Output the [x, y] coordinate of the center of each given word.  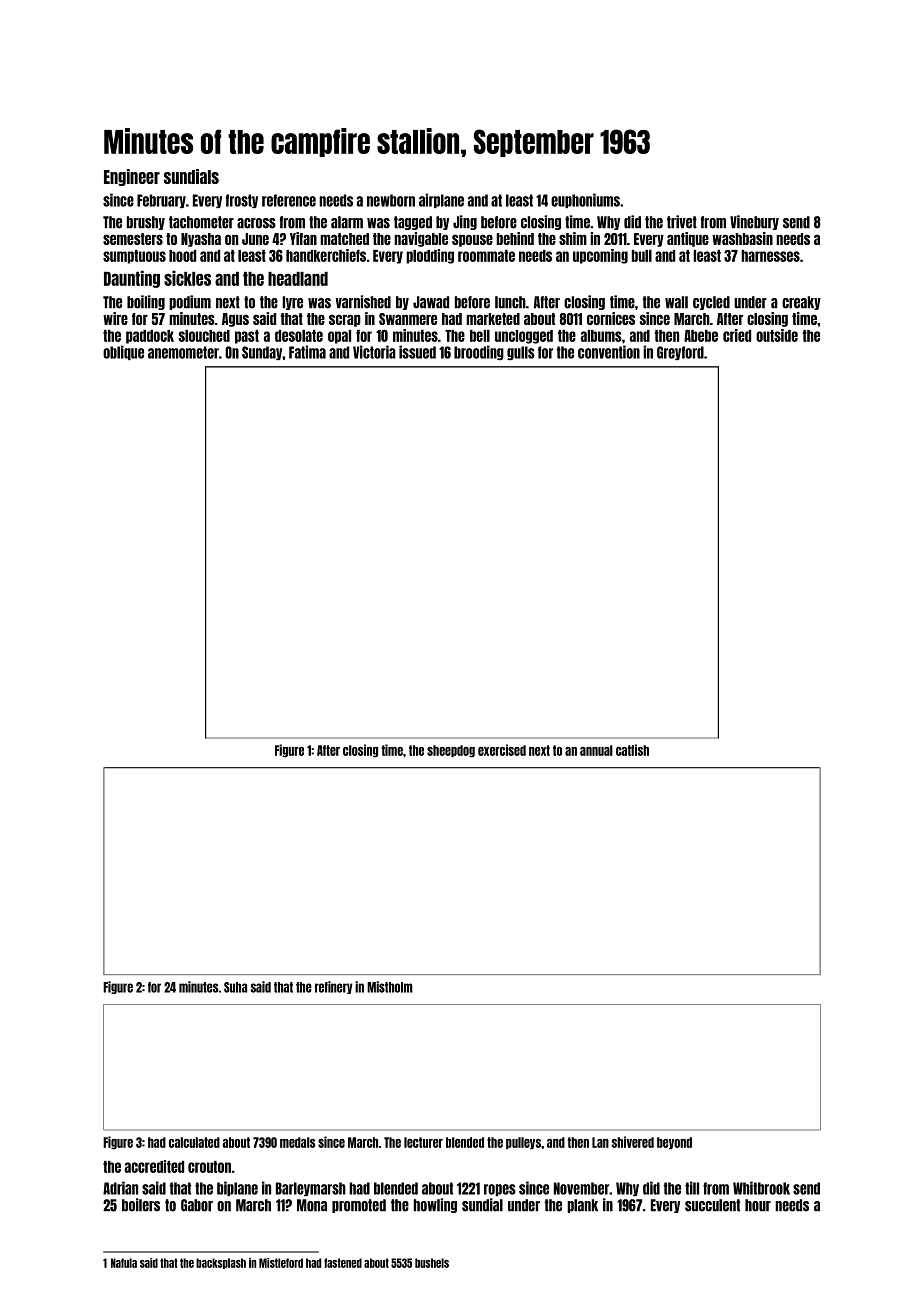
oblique [123, 352]
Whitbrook [761, 1188]
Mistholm [390, 987]
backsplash [221, 1263]
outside [777, 335]
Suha [235, 987]
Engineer [132, 177]
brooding [479, 353]
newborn [391, 200]
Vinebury [754, 222]
